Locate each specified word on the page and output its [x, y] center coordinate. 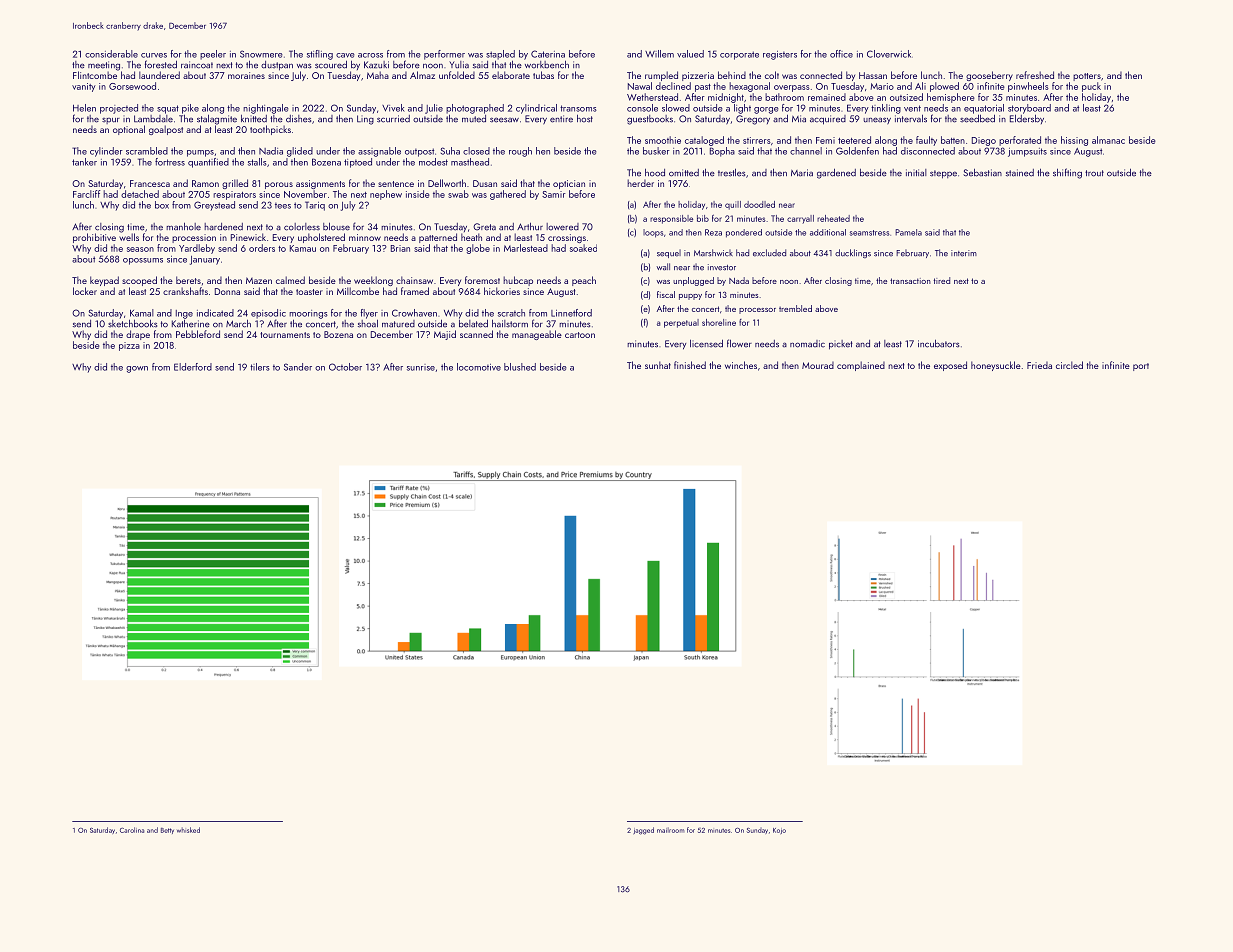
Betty [167, 831]
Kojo [779, 831]
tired [941, 280]
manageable [537, 335]
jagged [643, 831]
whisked [188, 830]
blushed [520, 367]
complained [861, 366]
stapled [500, 55]
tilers [260, 367]
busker [656, 151]
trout [1094, 173]
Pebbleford [198, 334]
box [162, 205]
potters [1087, 77]
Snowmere [261, 54]
